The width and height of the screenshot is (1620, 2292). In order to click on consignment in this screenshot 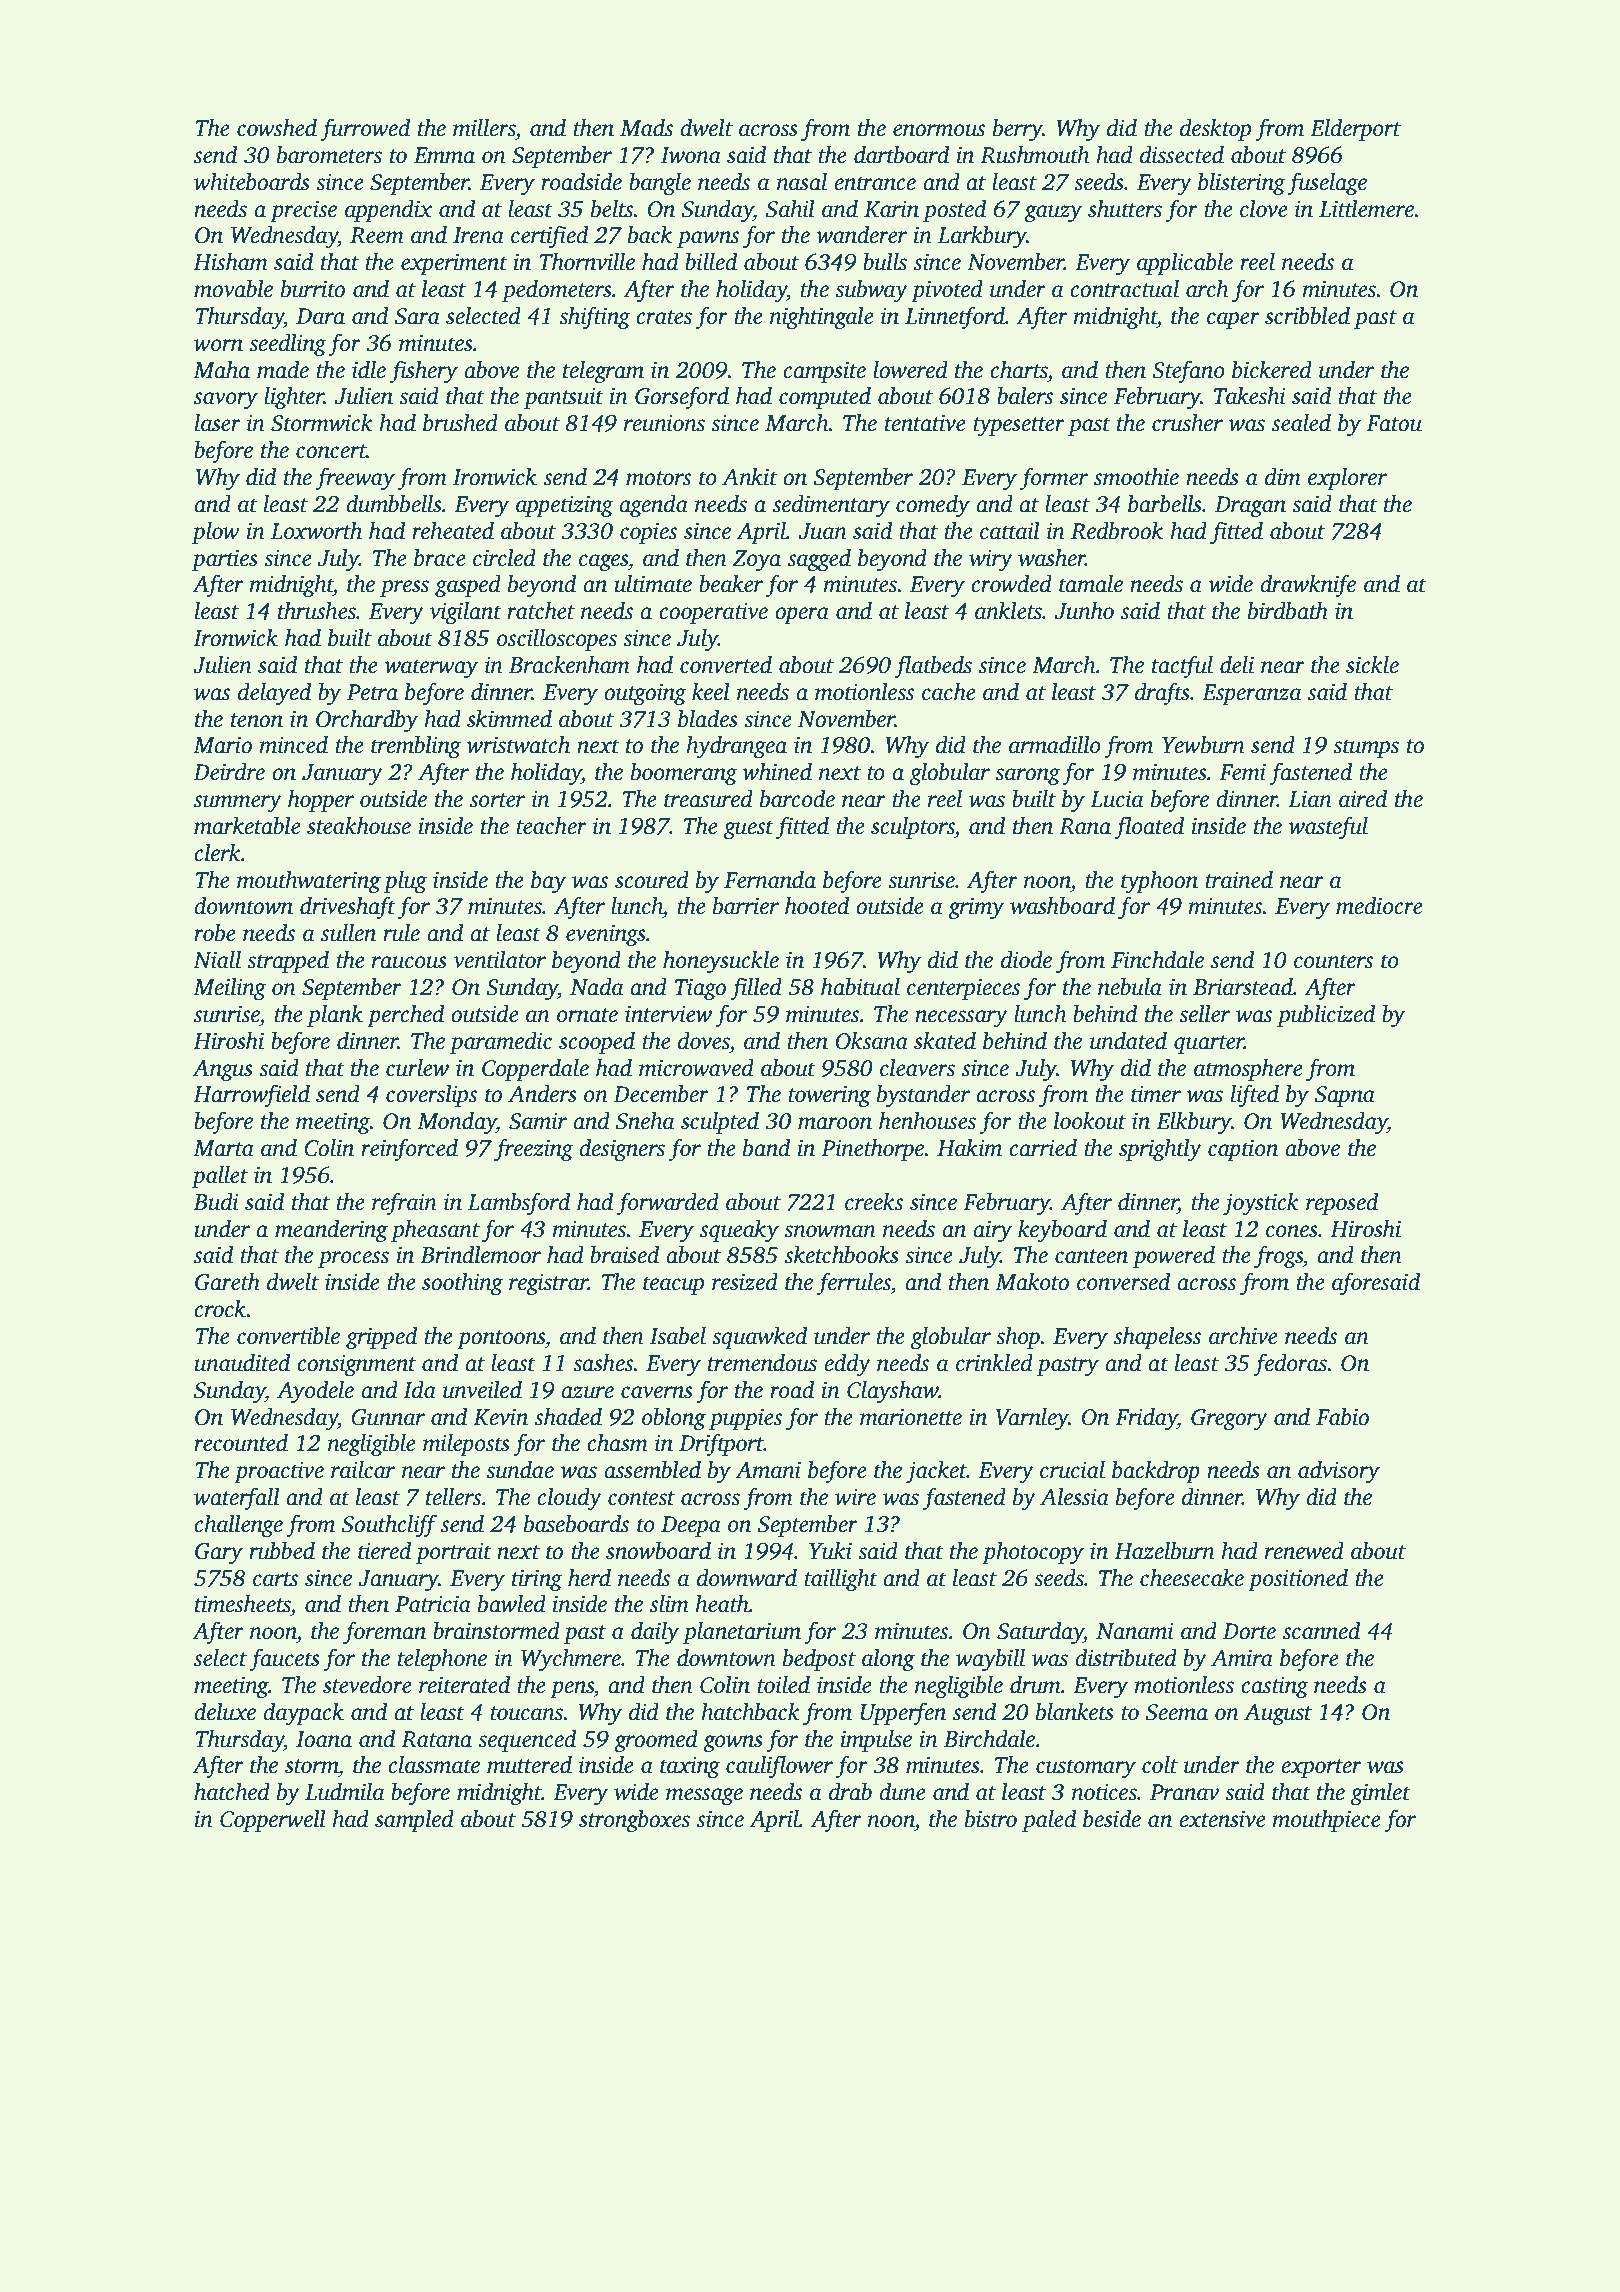, I will do `click(356, 1366)`.
